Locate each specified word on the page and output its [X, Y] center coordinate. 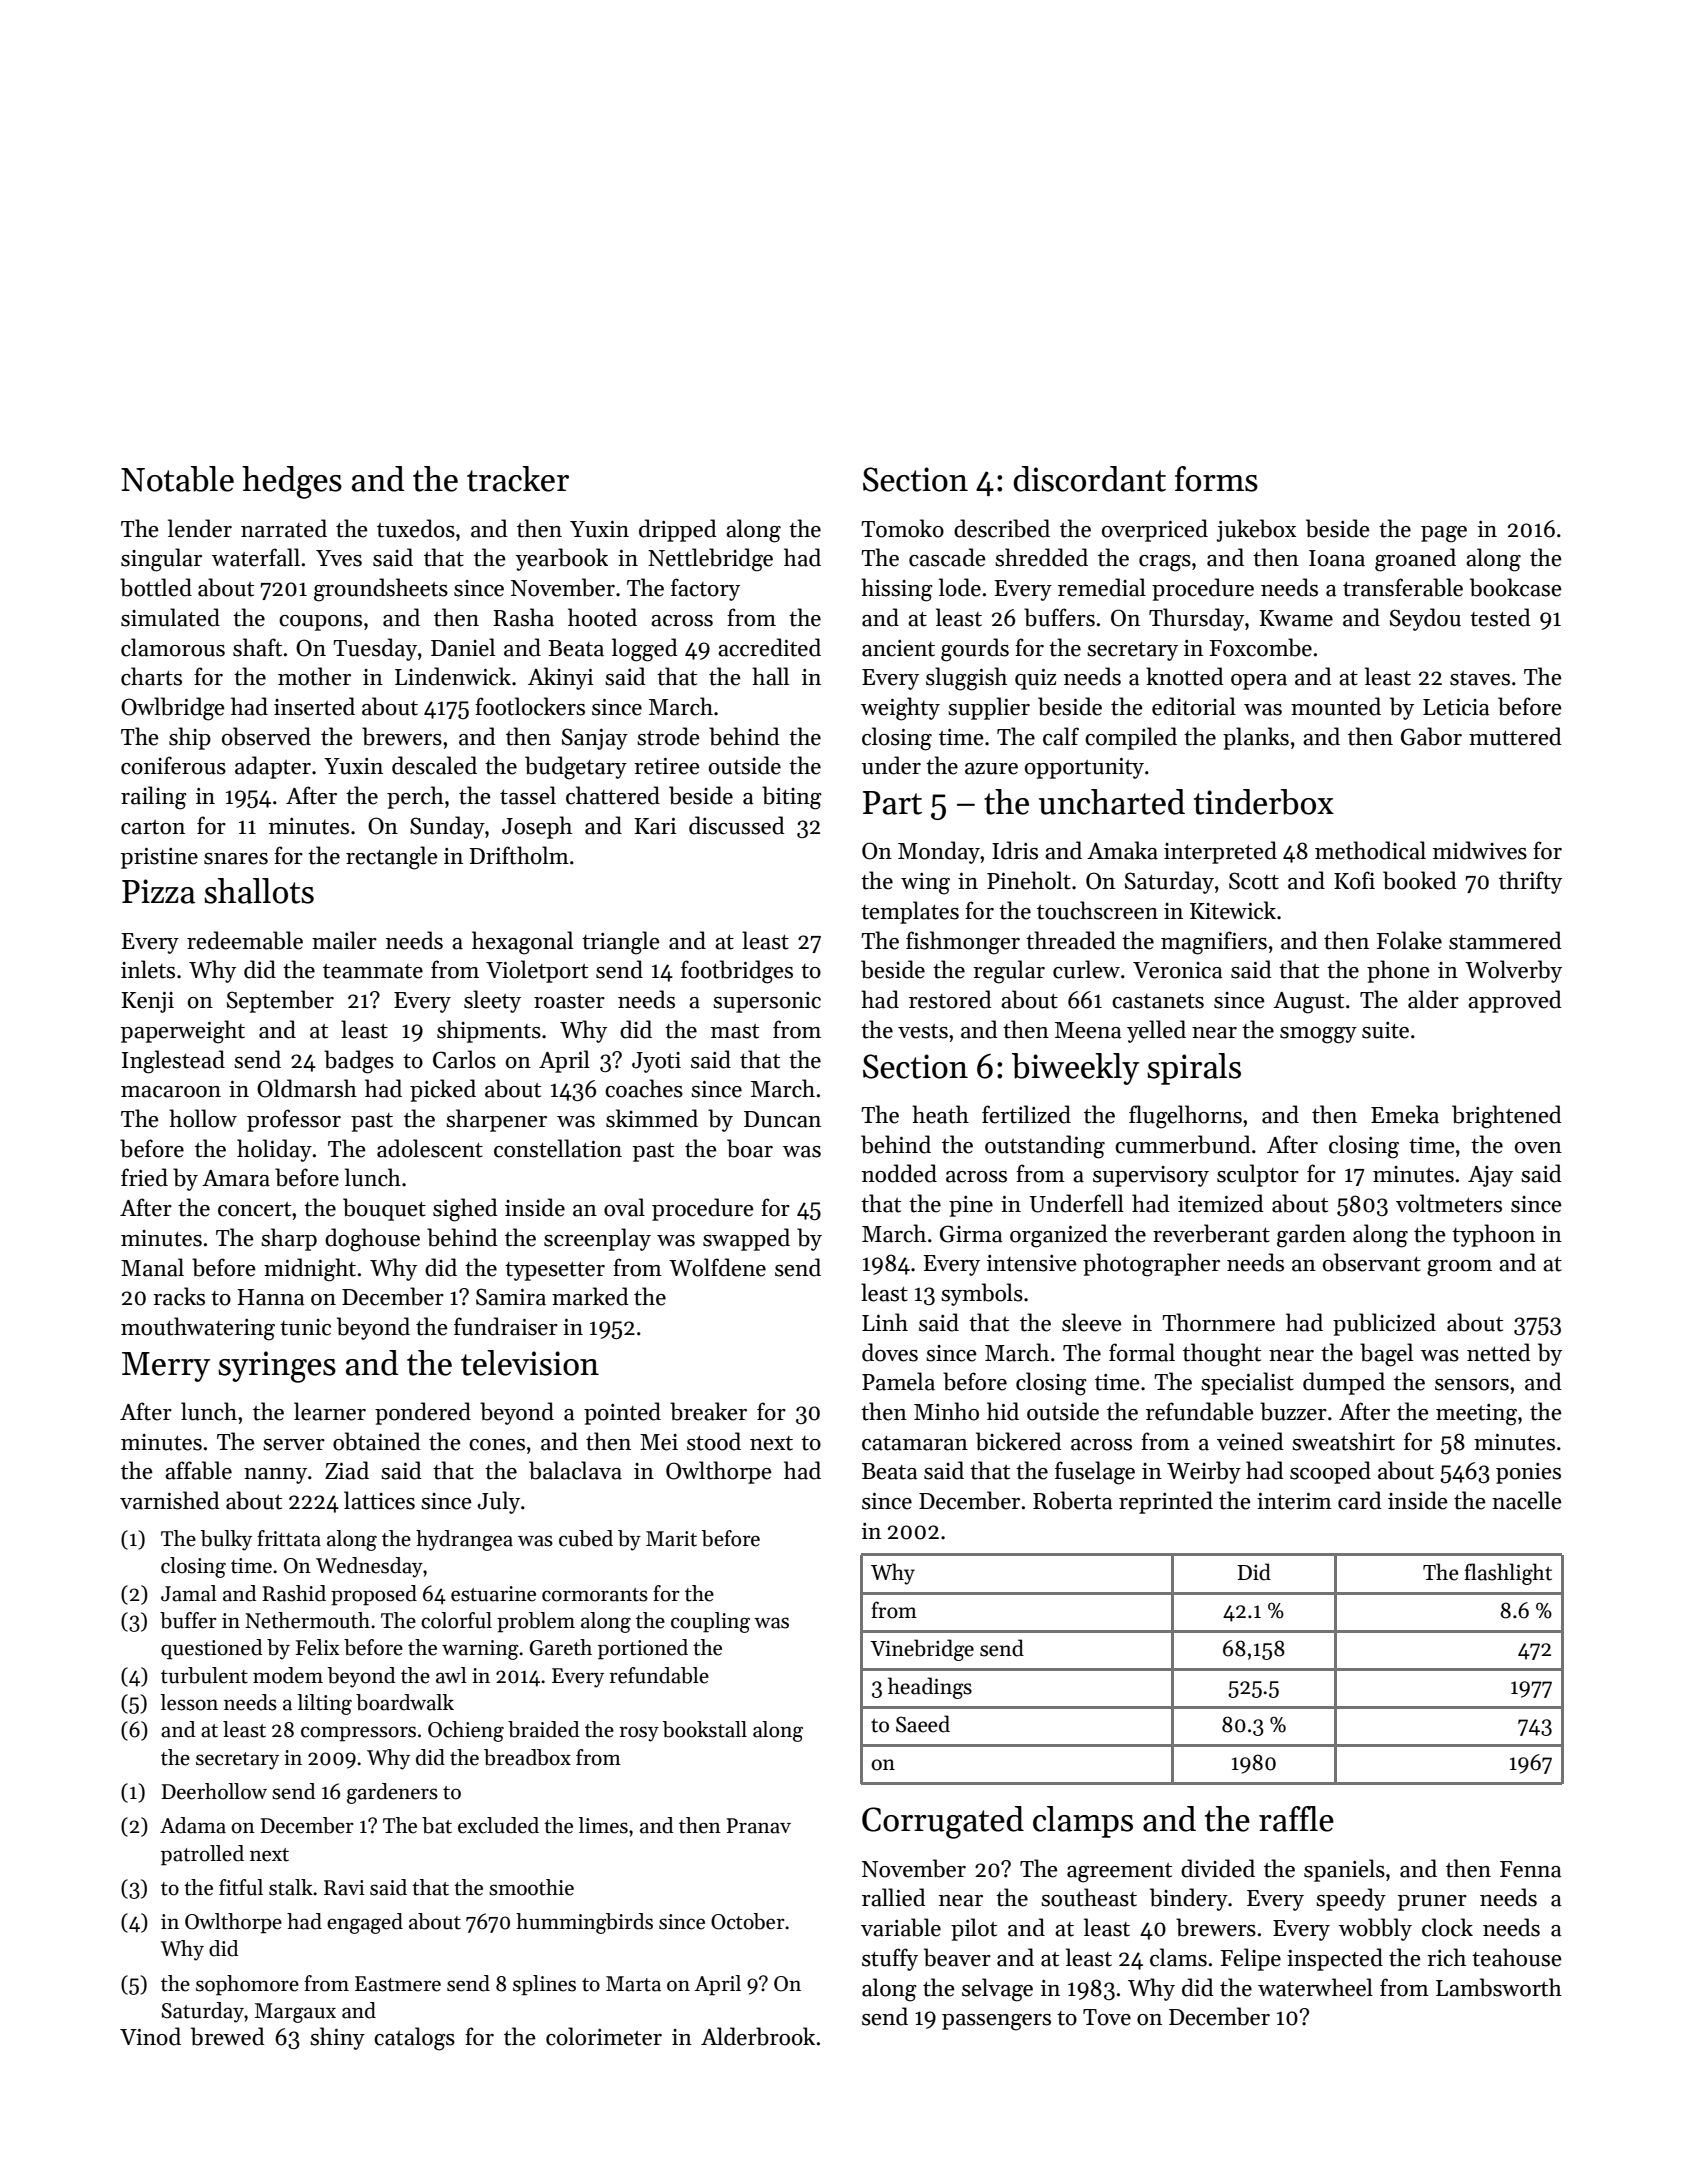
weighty [900, 709]
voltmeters [1449, 1203]
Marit [671, 1539]
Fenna [1531, 1869]
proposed [374, 1595]
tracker [518, 479]
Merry [166, 1367]
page [1444, 534]
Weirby [1204, 1472]
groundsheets [381, 590]
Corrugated [943, 1822]
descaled [434, 765]
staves [1480, 678]
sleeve [1092, 1322]
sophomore [247, 1985]
